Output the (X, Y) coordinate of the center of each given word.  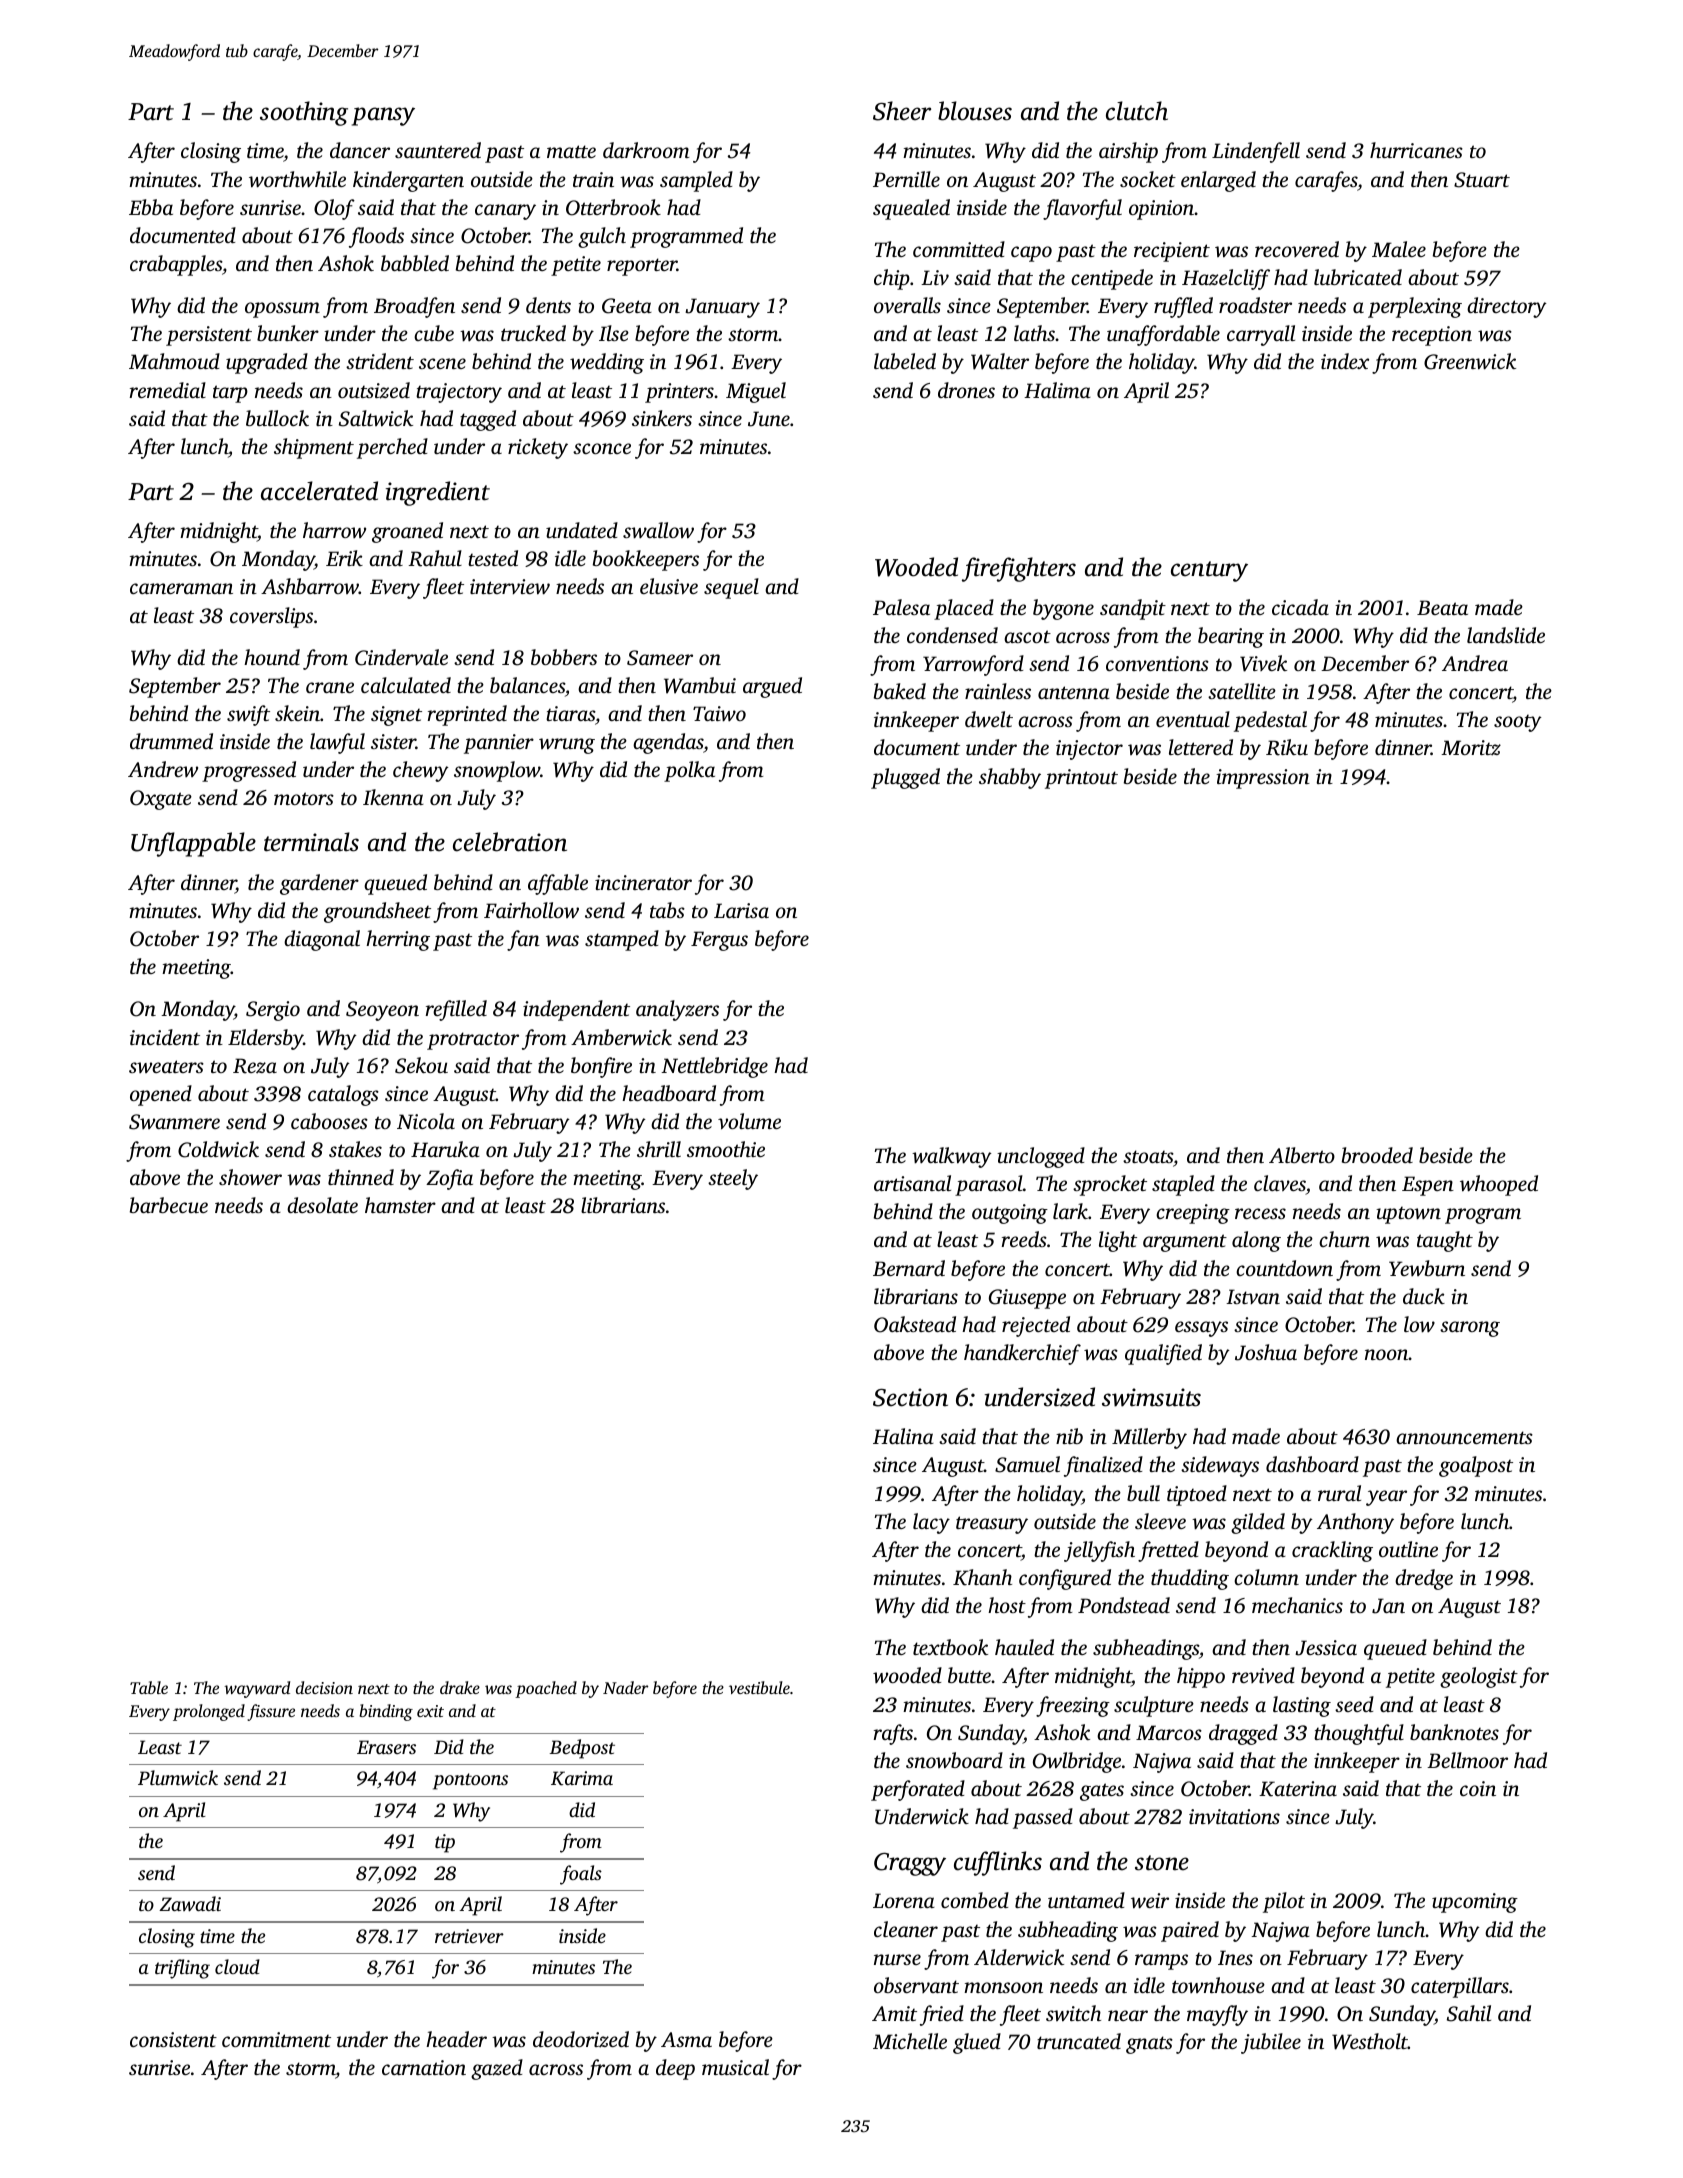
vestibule (759, 1687)
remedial (168, 390)
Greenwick (1470, 361)
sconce (602, 448)
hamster (400, 1205)
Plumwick (178, 1777)
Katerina (1298, 1789)
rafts (893, 1734)
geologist (1479, 1677)
